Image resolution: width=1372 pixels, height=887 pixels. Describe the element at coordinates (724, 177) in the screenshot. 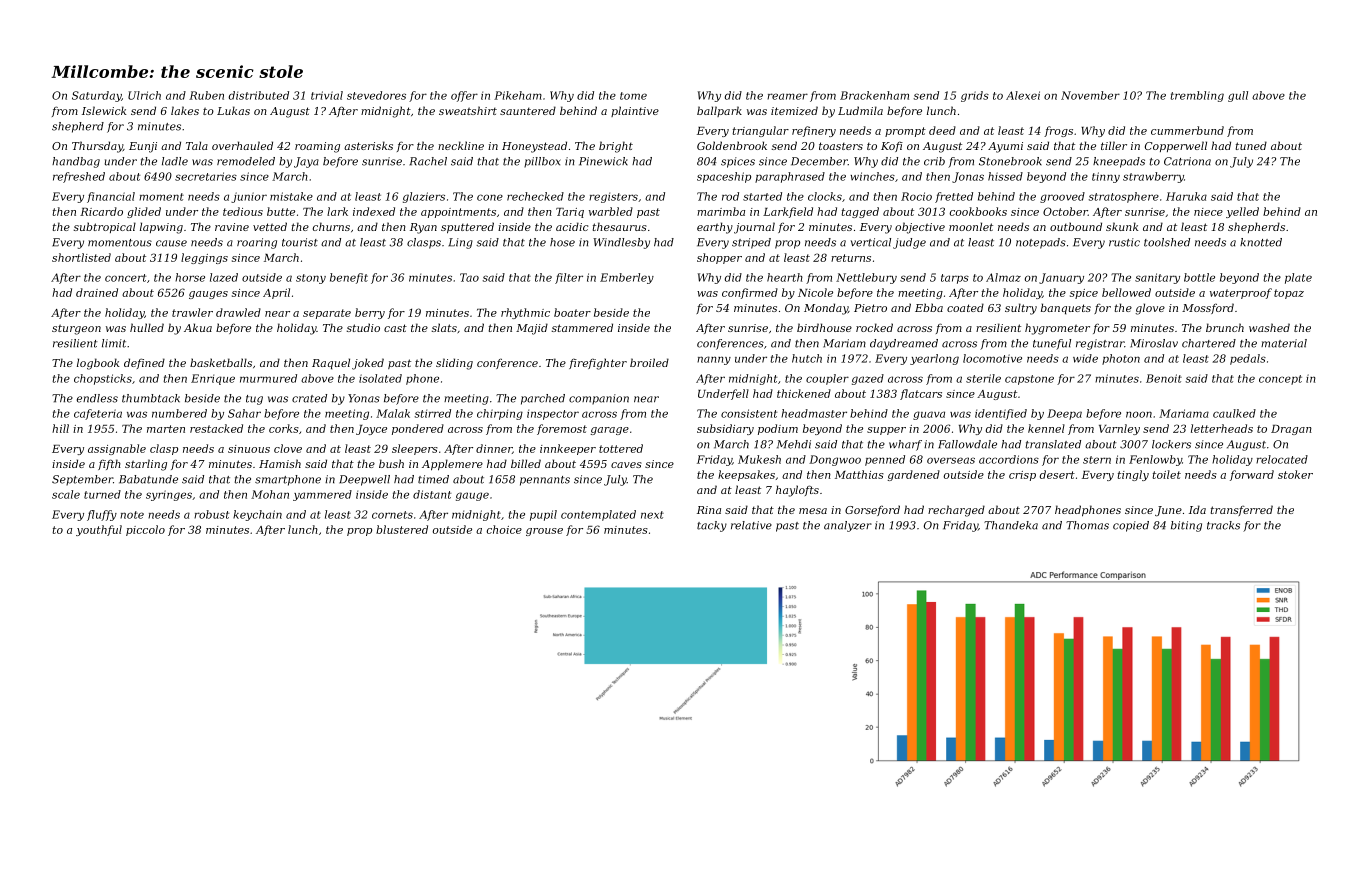

I see `spaceship` at that location.
